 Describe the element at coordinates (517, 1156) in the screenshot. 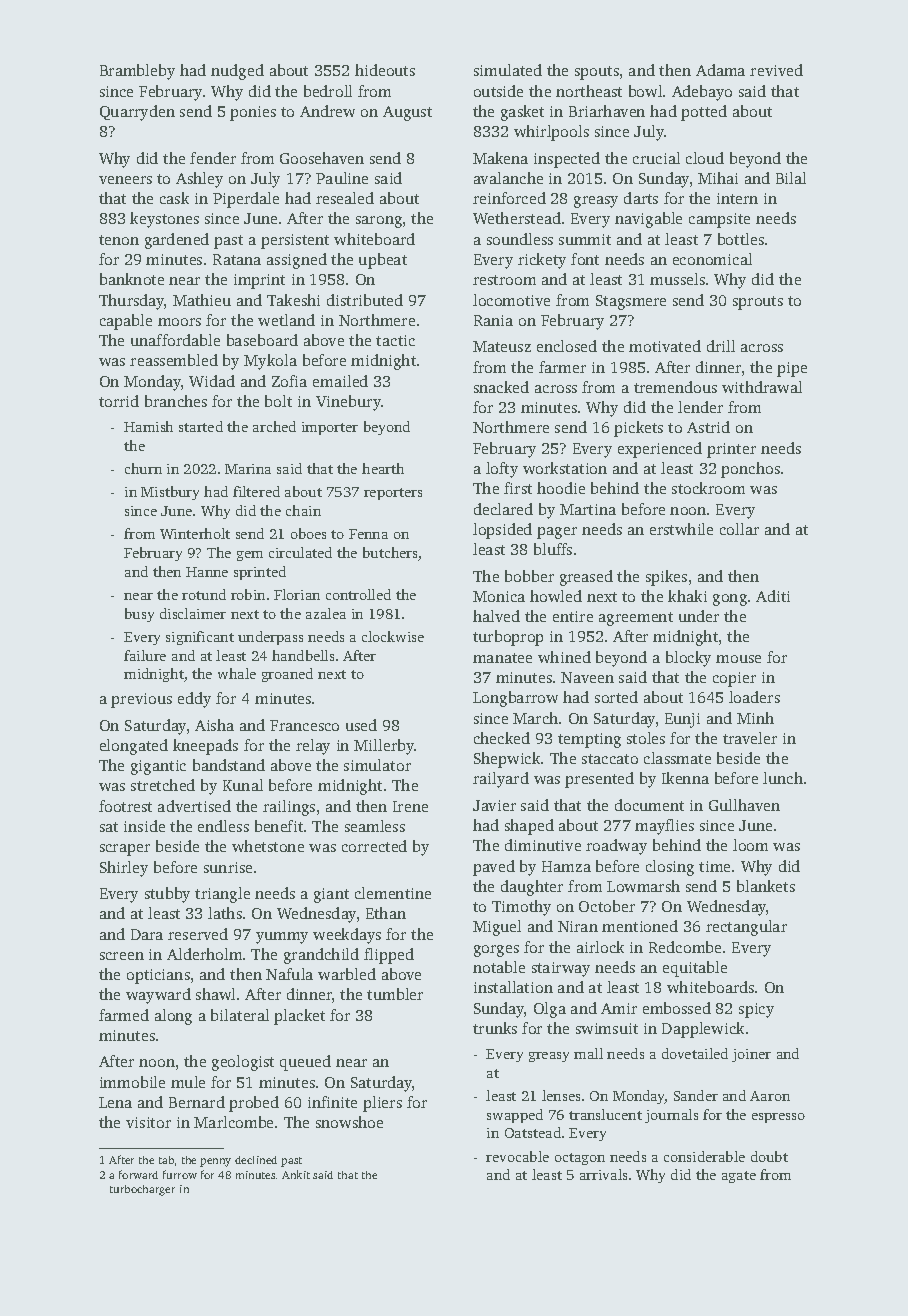

I see `revocable` at that location.
